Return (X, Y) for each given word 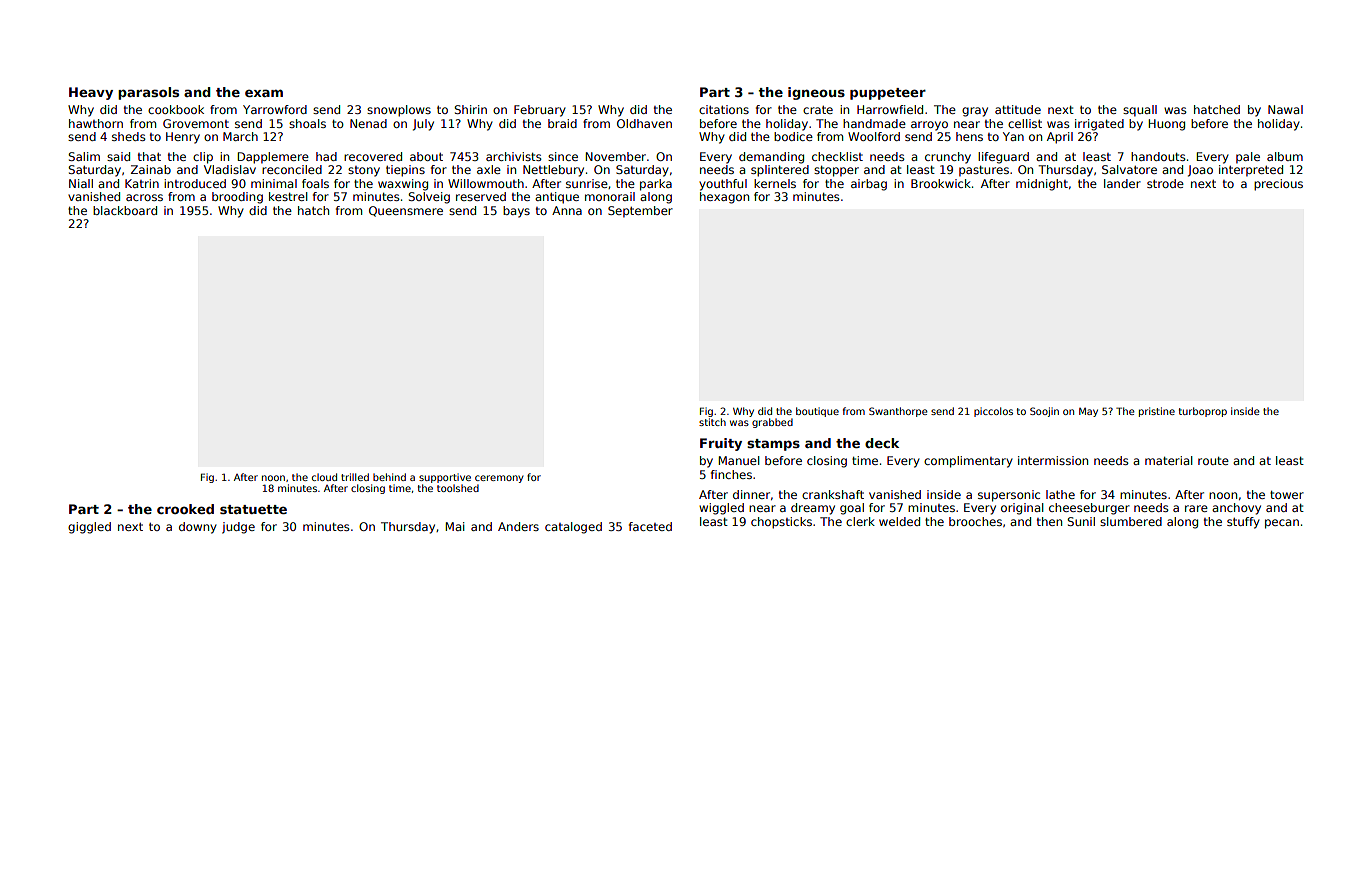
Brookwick (941, 183)
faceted (650, 526)
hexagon (724, 198)
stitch (712, 422)
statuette (253, 509)
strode (1165, 183)
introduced (195, 183)
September (640, 212)
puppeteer (888, 94)
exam (264, 93)
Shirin (470, 109)
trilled (355, 477)
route (1213, 461)
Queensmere (406, 211)
